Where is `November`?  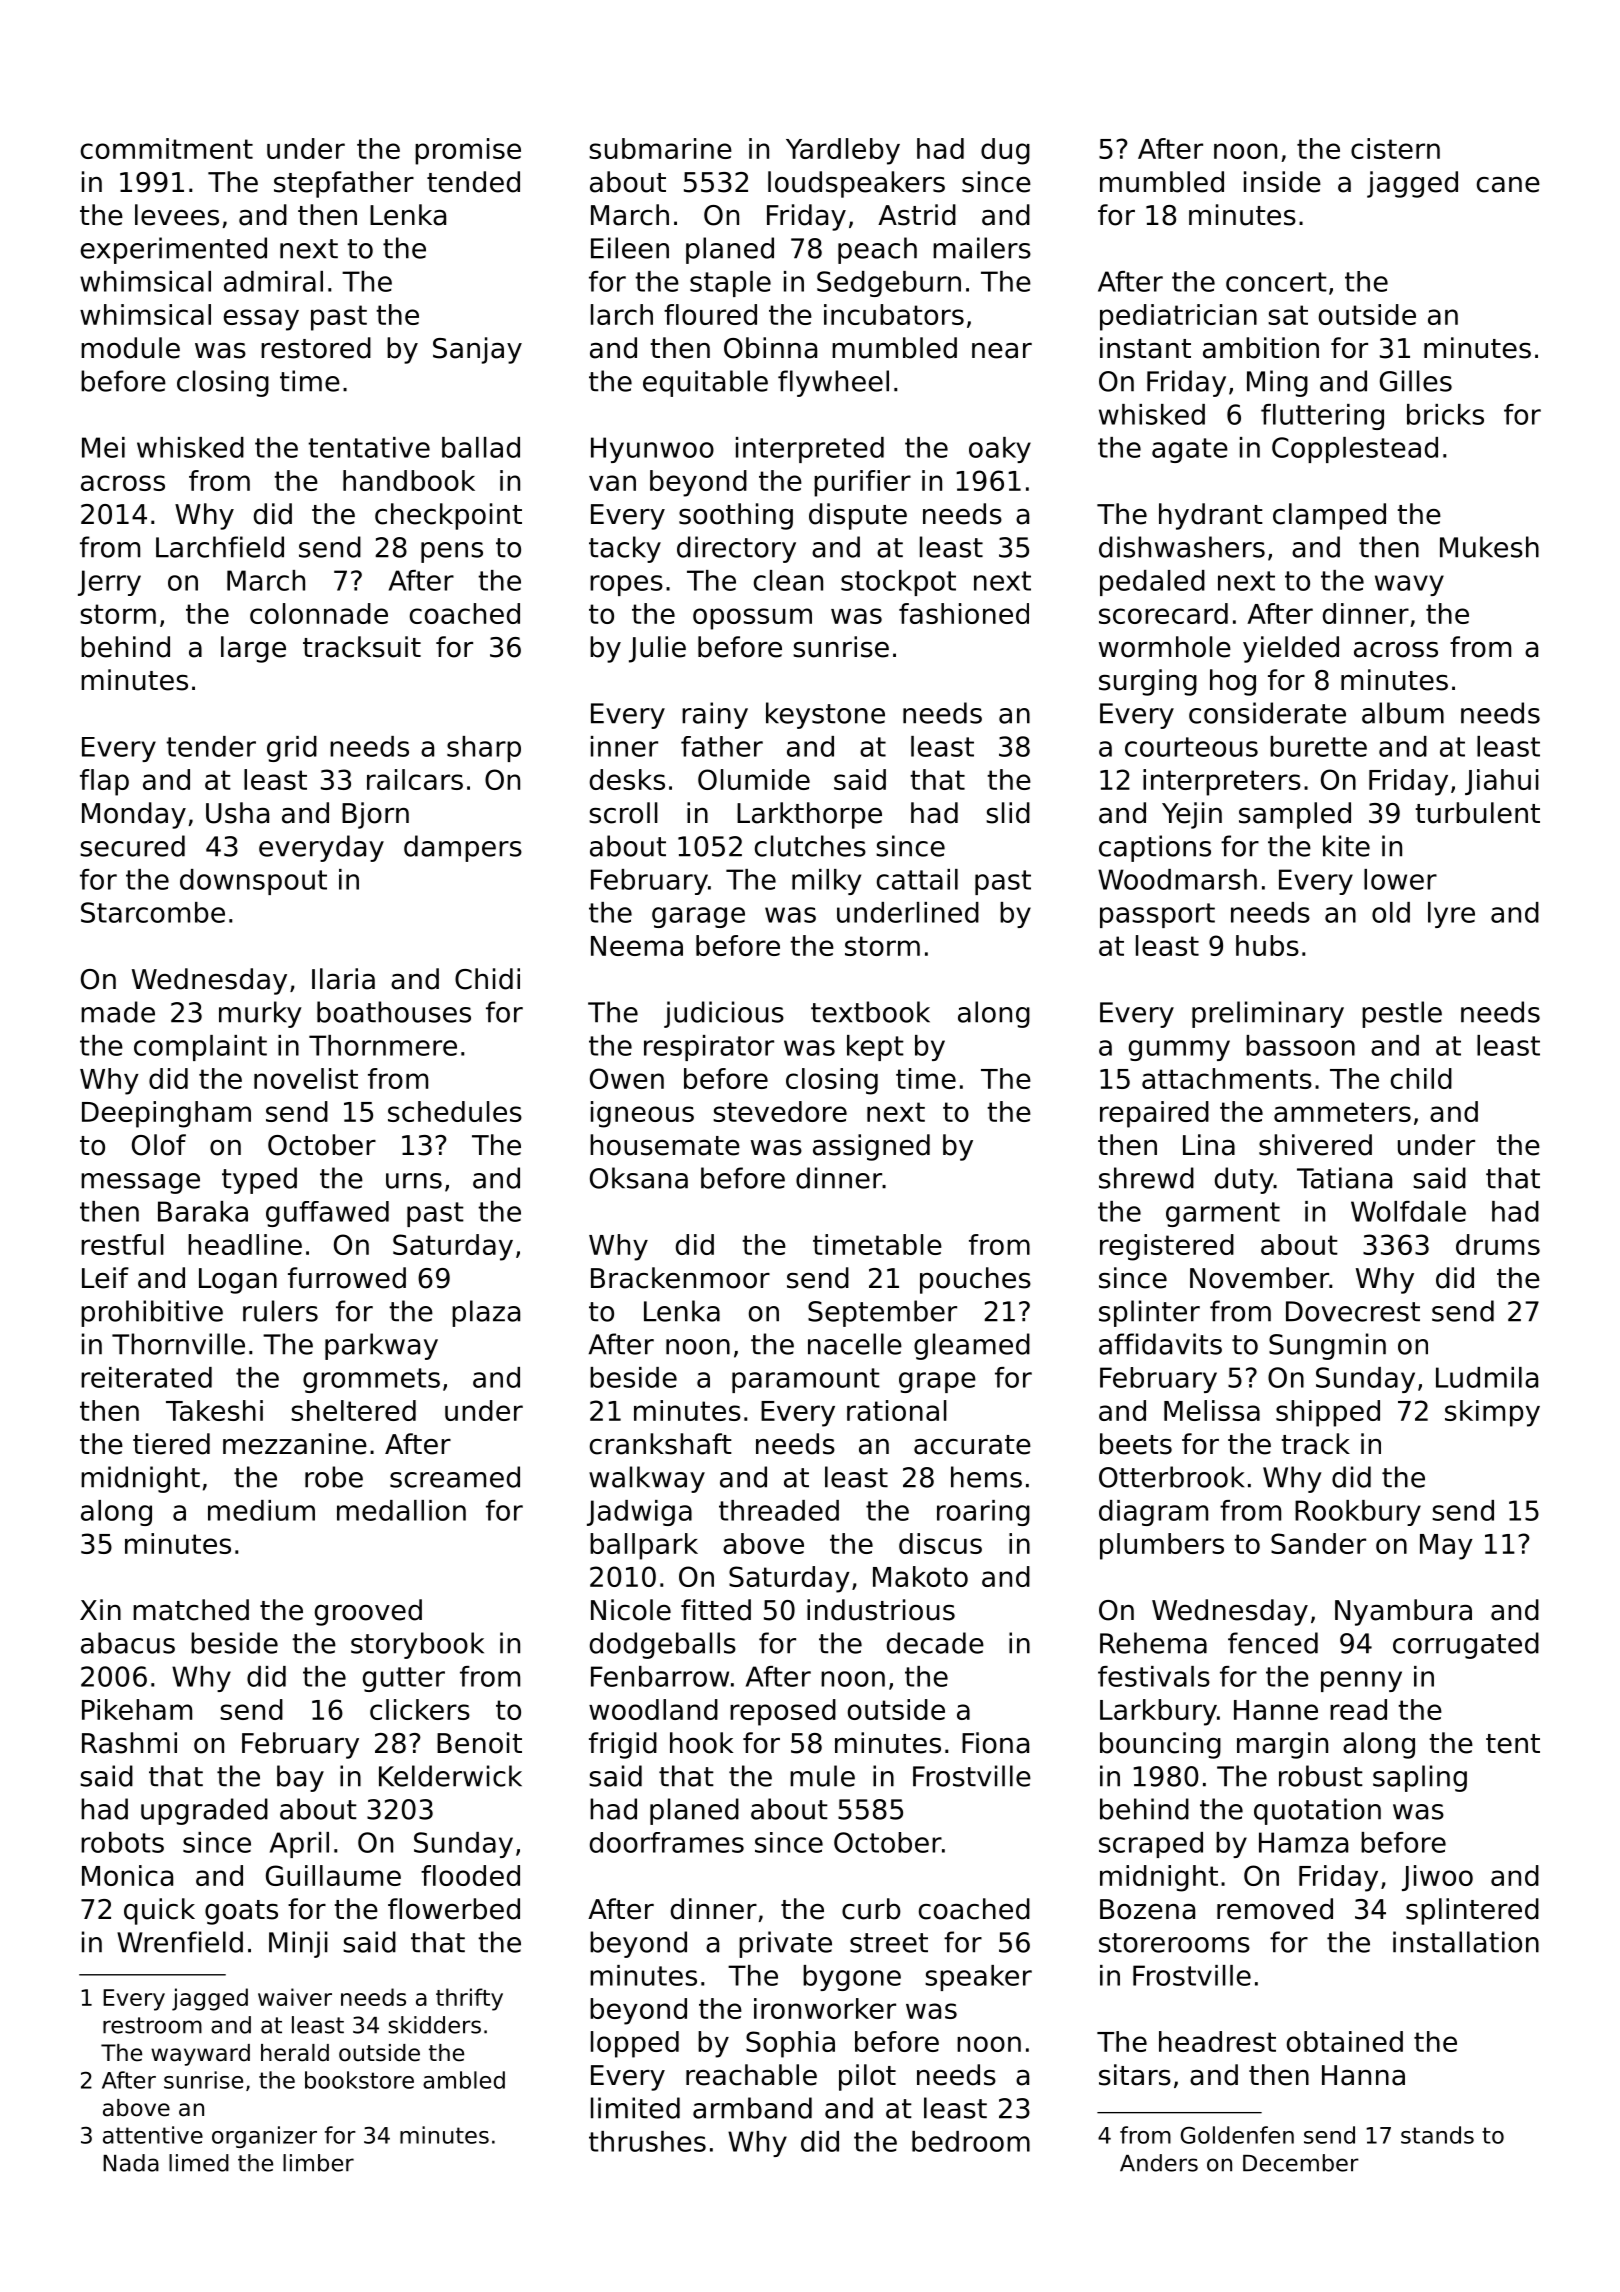 November is located at coordinates (1259, 1278).
